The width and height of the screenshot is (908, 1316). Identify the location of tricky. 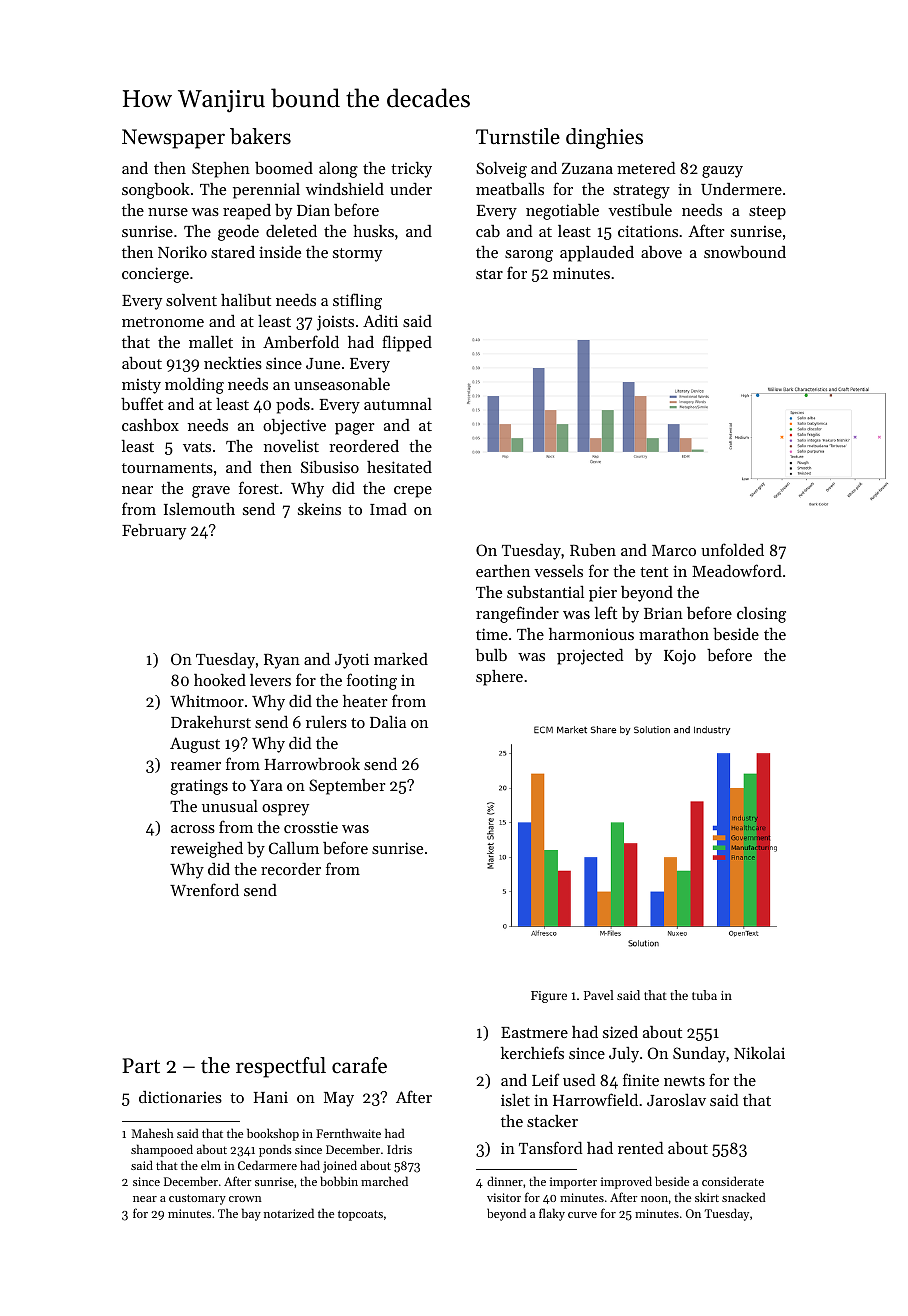
(411, 170).
